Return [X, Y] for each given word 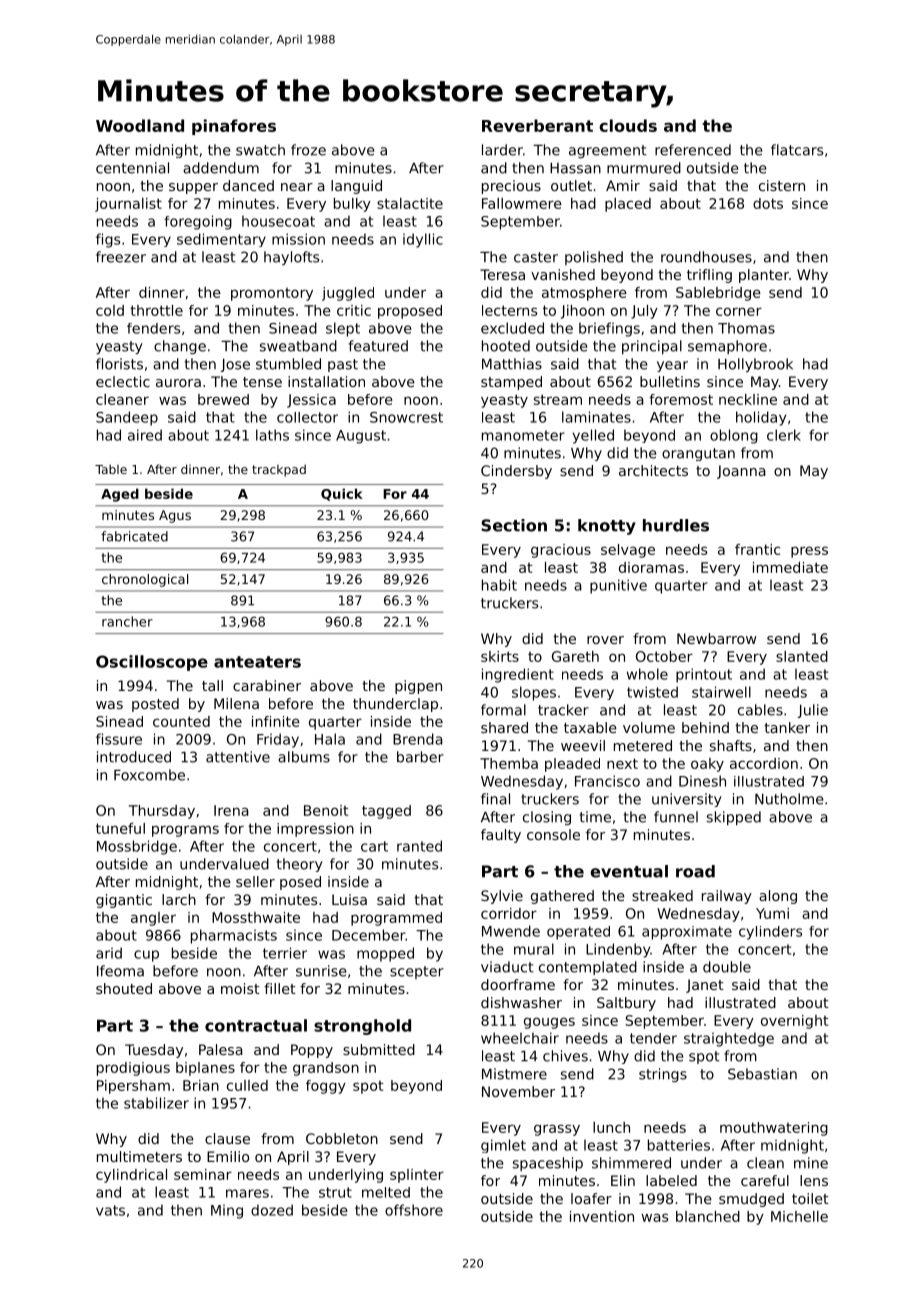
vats [110, 1210]
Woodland [140, 125]
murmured [644, 168]
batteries [679, 1145]
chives [565, 1056]
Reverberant [537, 125]
